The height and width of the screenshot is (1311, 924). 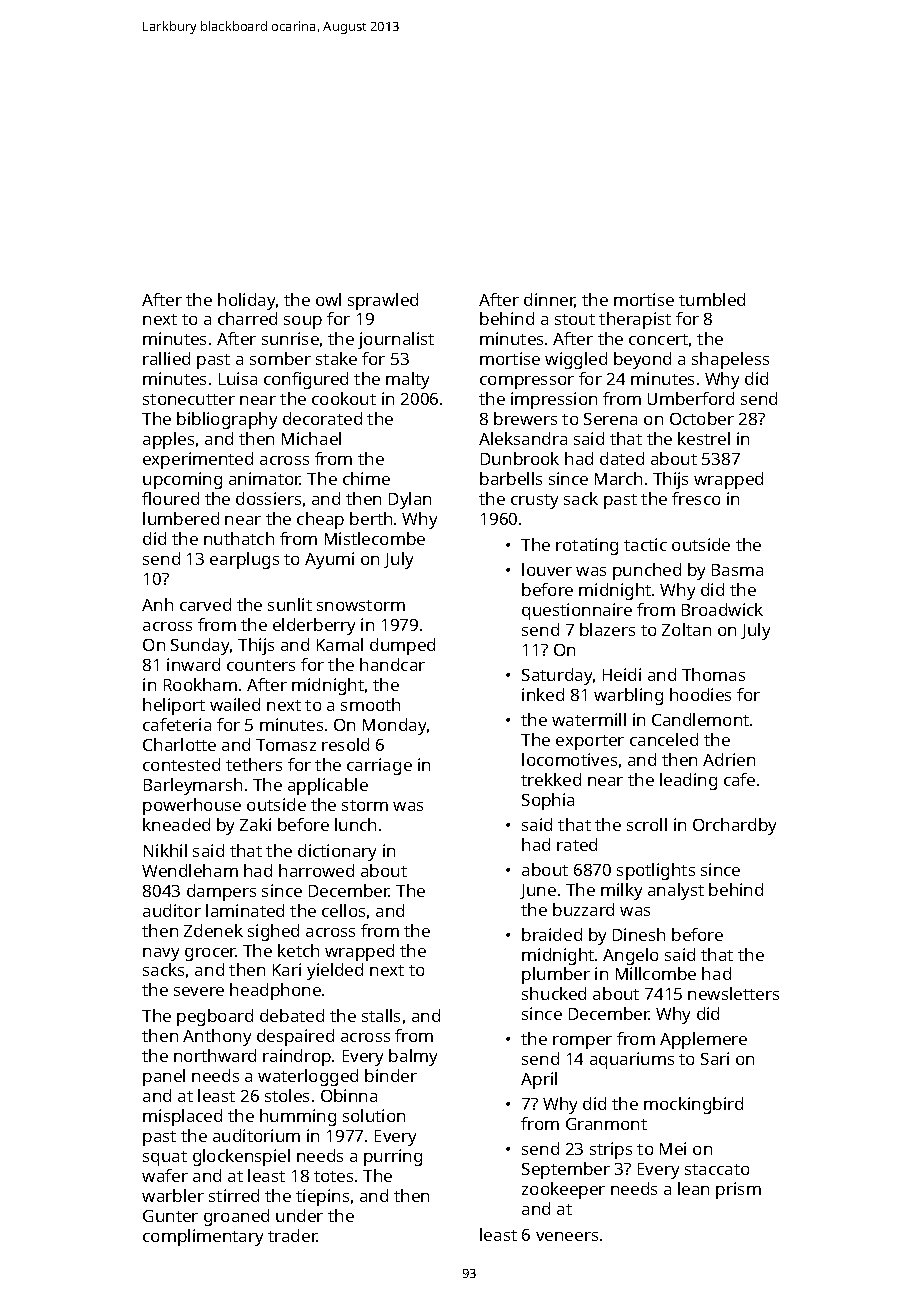 I want to click on dumped, so click(x=402, y=646).
